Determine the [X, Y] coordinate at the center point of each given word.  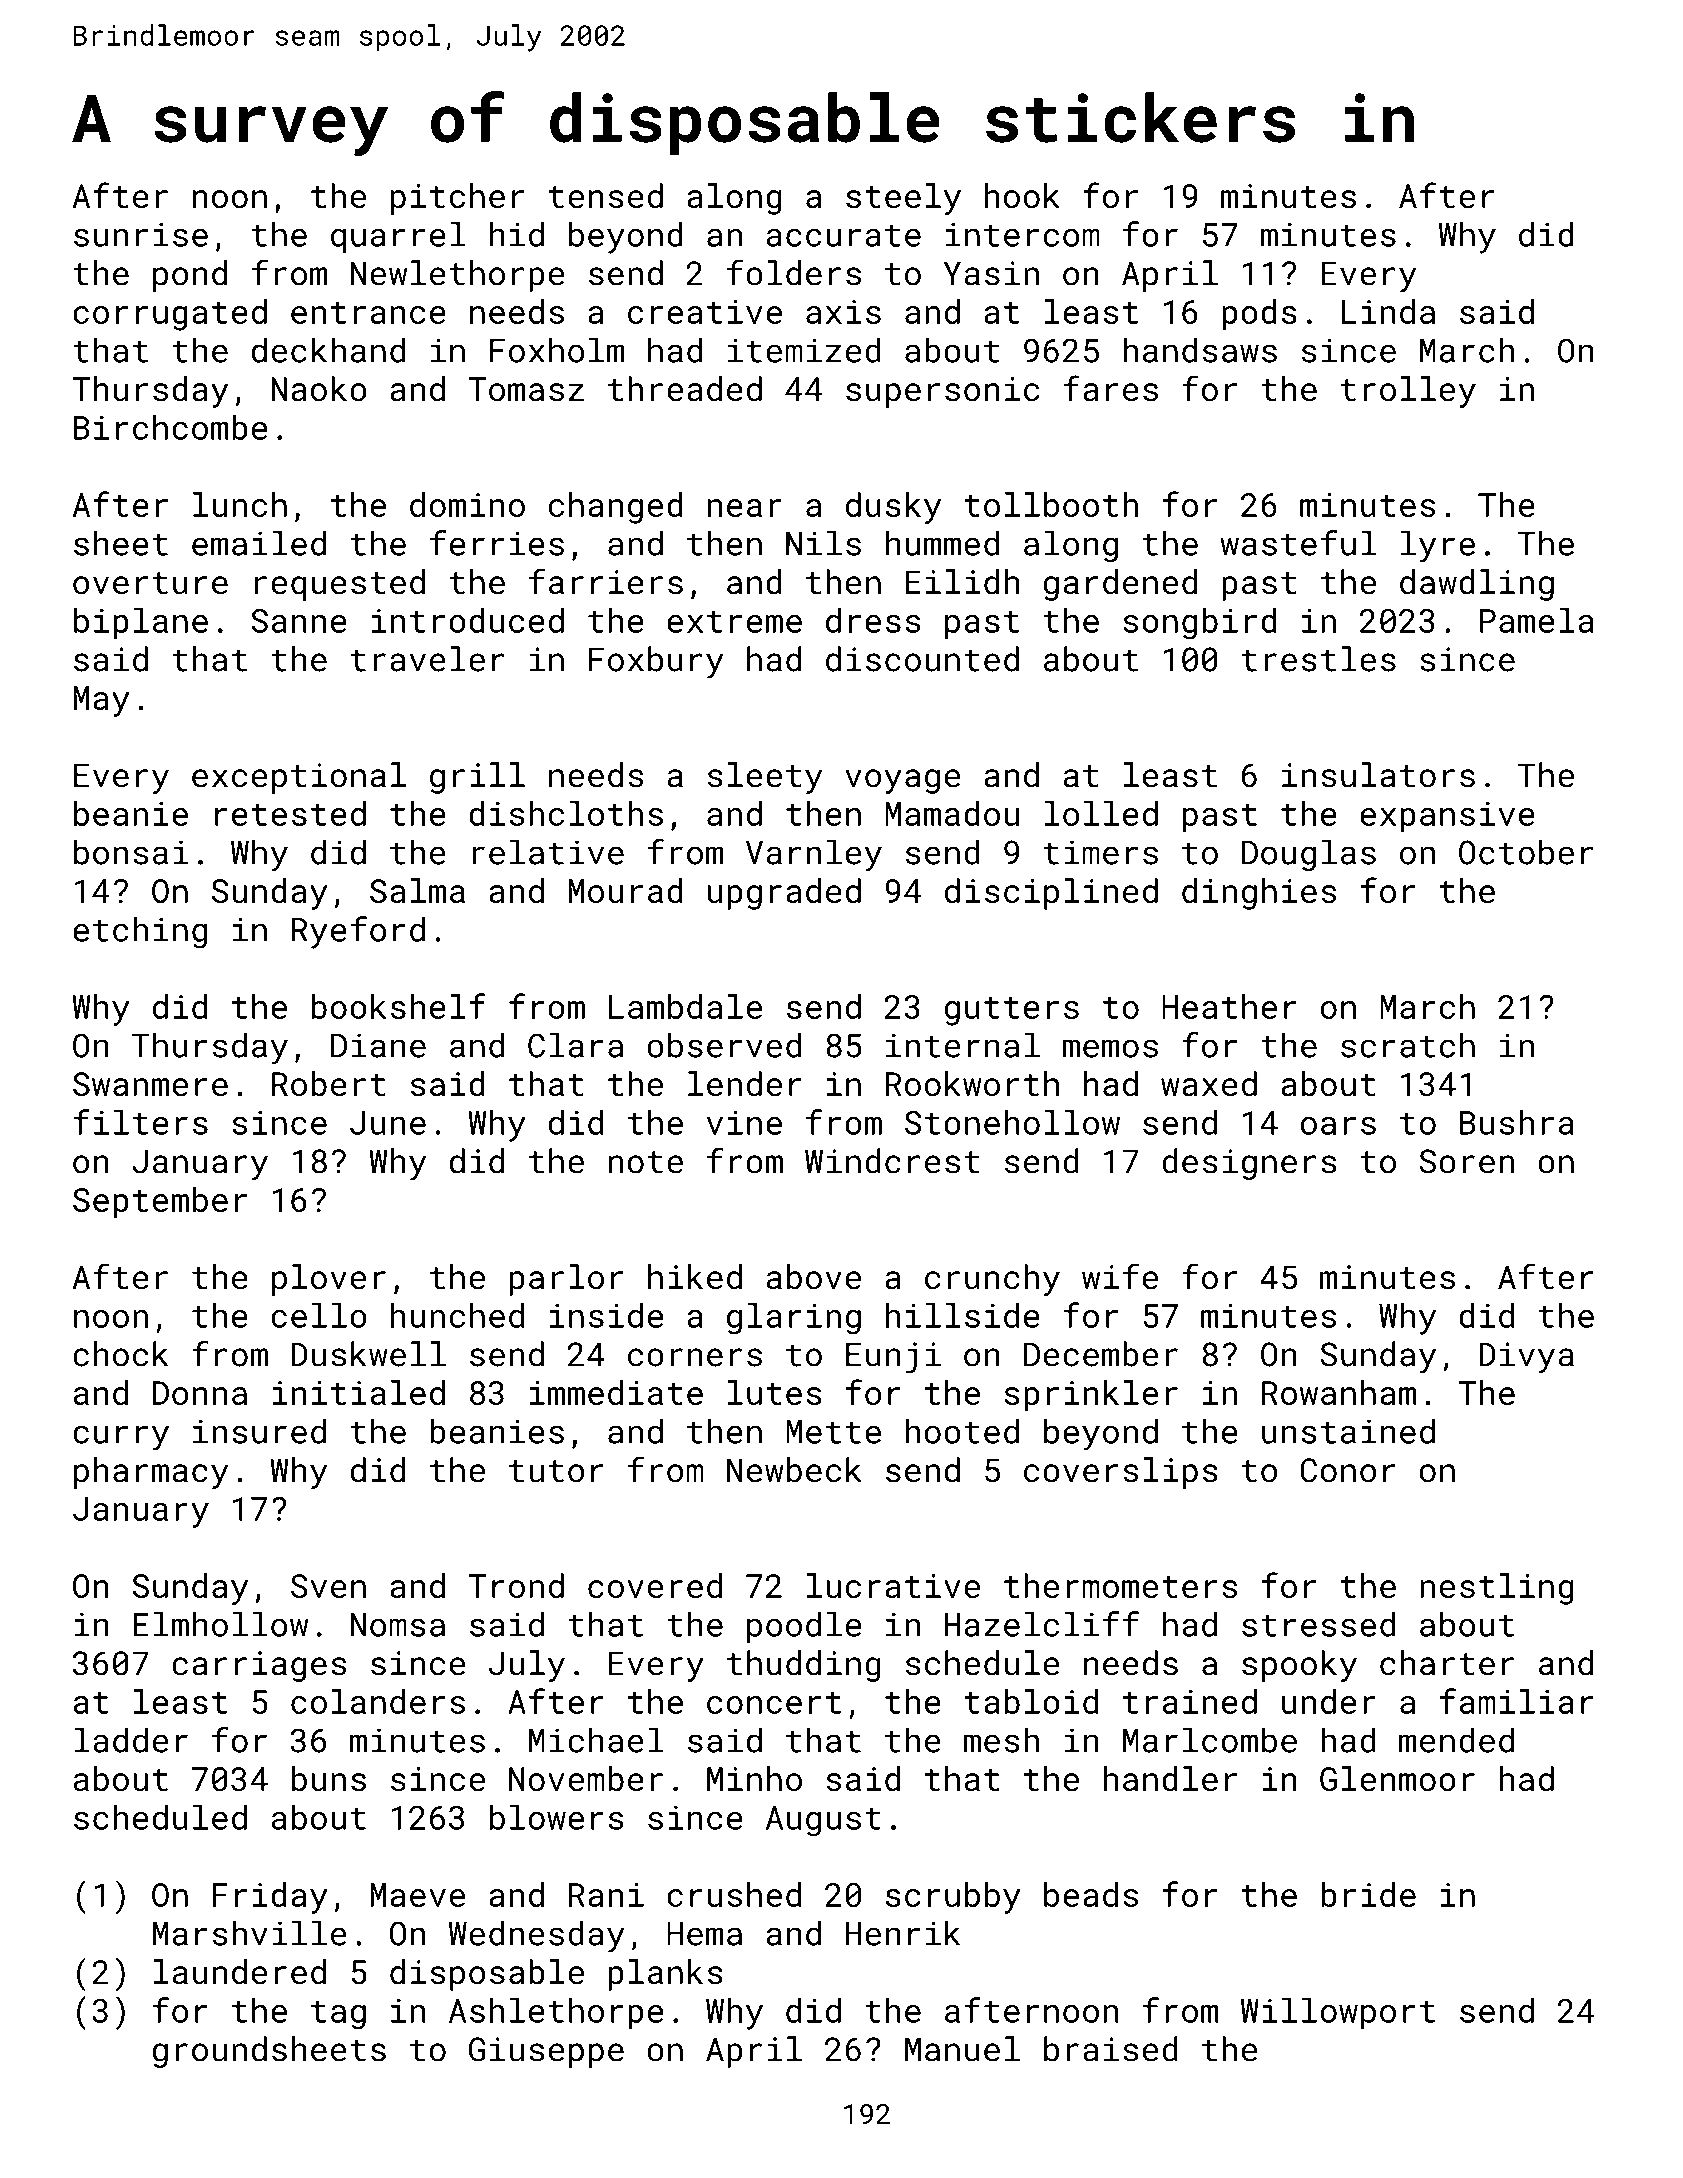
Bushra [1517, 1122]
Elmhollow [220, 1624]
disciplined [1051, 894]
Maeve [417, 1895]
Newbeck [794, 1470]
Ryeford [358, 932]
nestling [1497, 1589]
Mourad [625, 890]
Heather [1229, 1006]
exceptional [299, 778]
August [823, 1821]
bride [1368, 1894]
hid [517, 234]
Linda [1388, 311]
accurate [844, 236]
